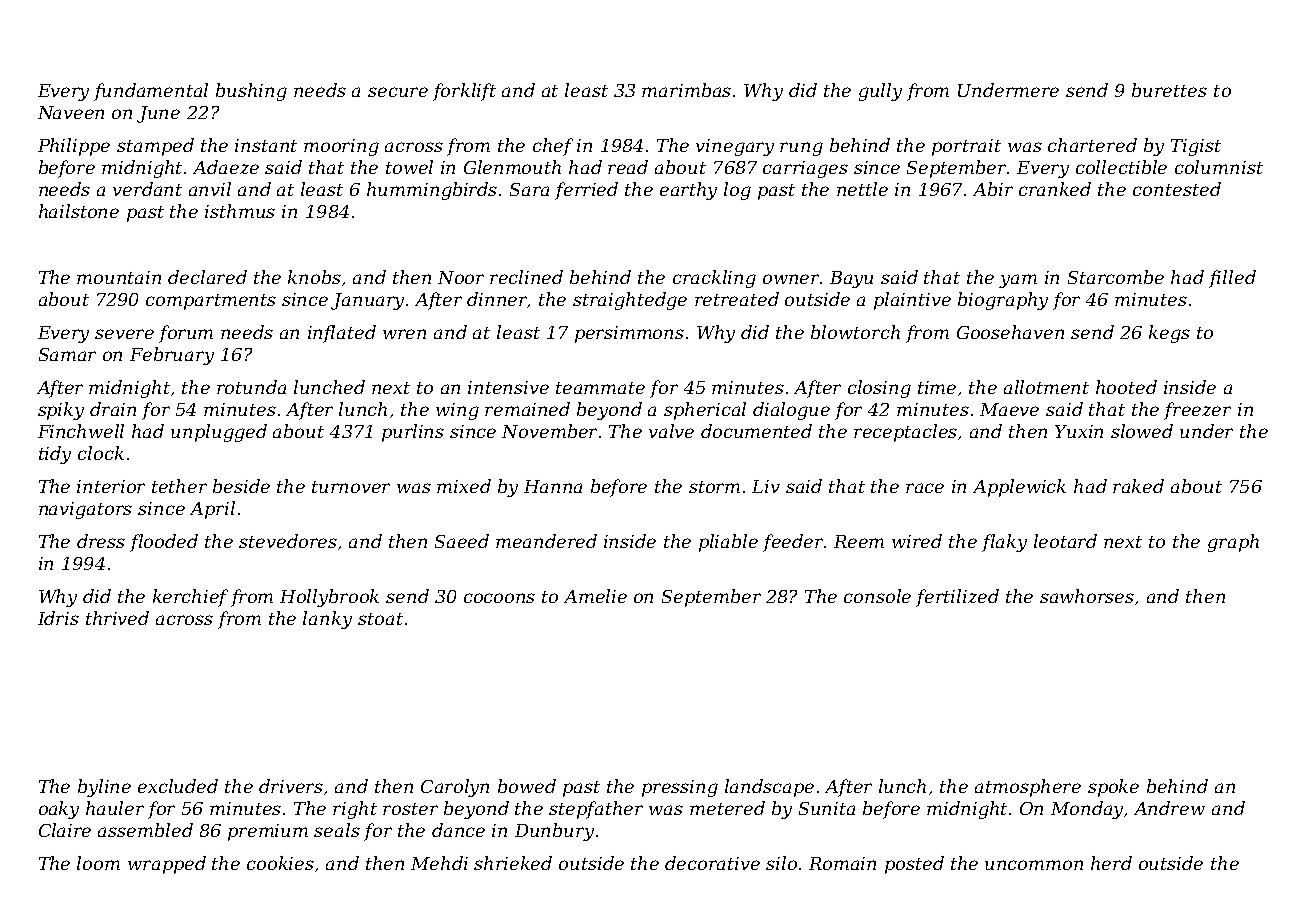  Describe the element at coordinates (167, 865) in the screenshot. I see `wrapped` at that location.
